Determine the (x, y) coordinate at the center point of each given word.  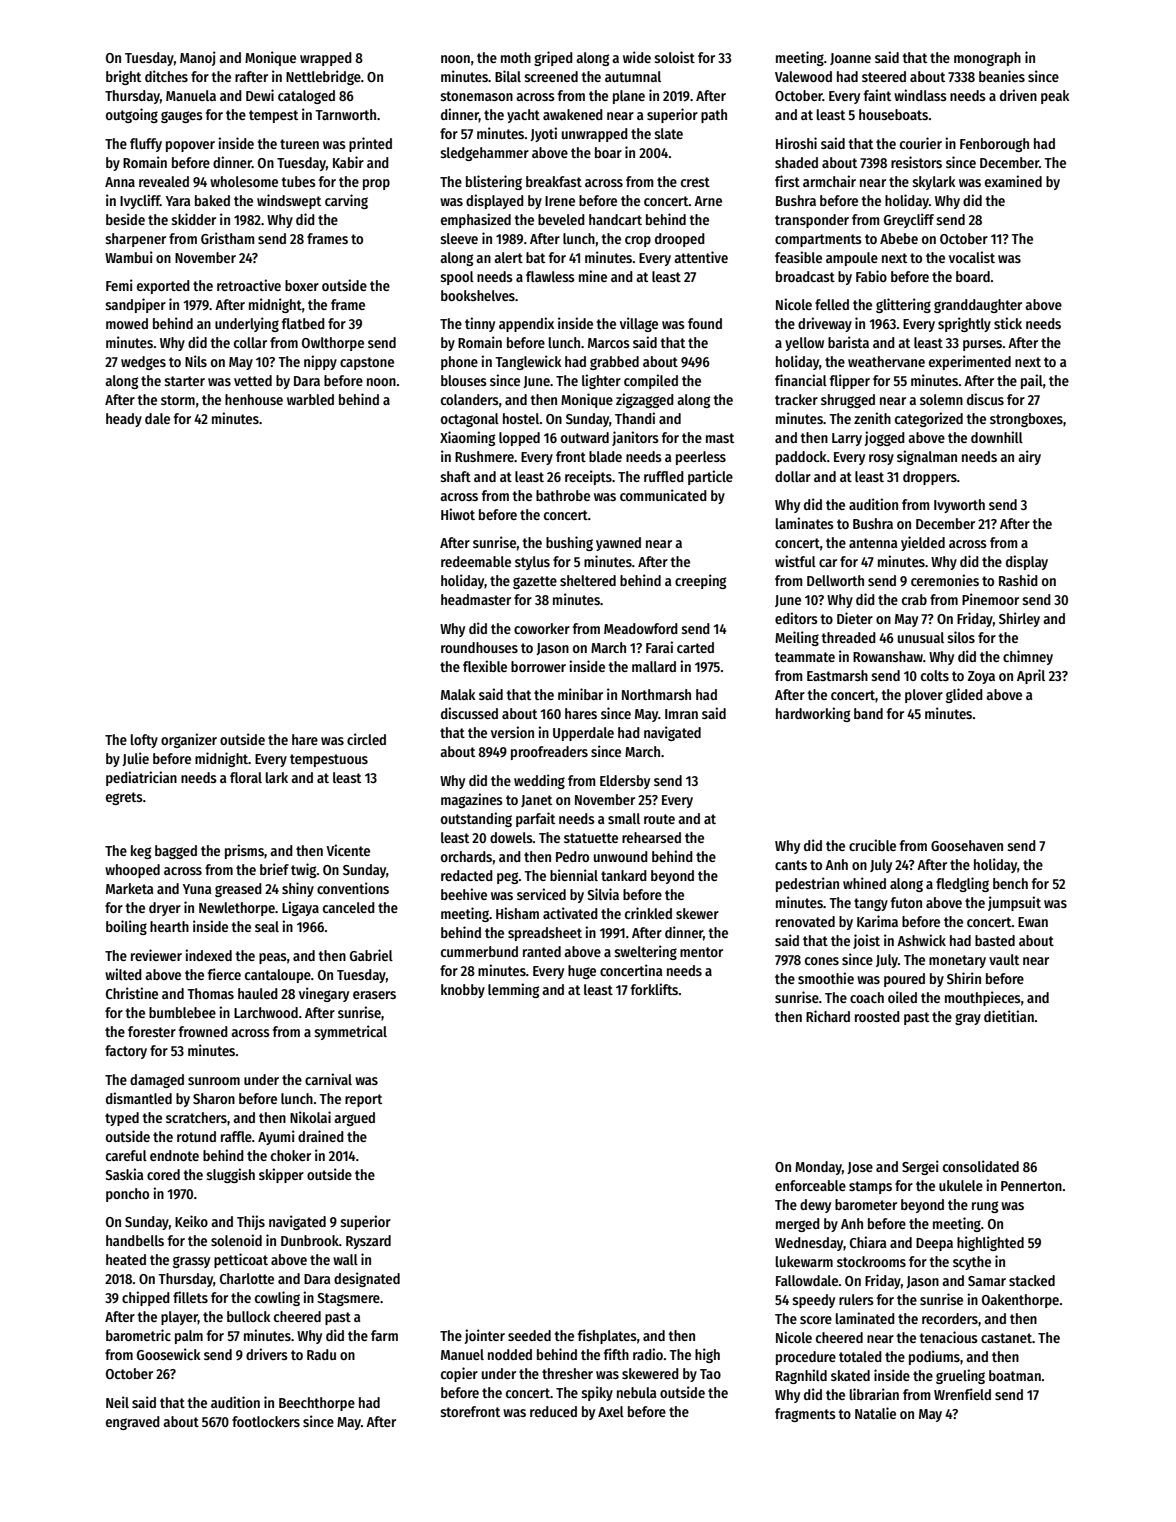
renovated (805, 921)
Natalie (875, 1413)
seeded (529, 1335)
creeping (700, 581)
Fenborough (994, 145)
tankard (624, 875)
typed (122, 1119)
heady (124, 420)
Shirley (1019, 619)
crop (638, 241)
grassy (191, 1262)
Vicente (348, 850)
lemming (513, 990)
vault (1004, 959)
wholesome (244, 181)
